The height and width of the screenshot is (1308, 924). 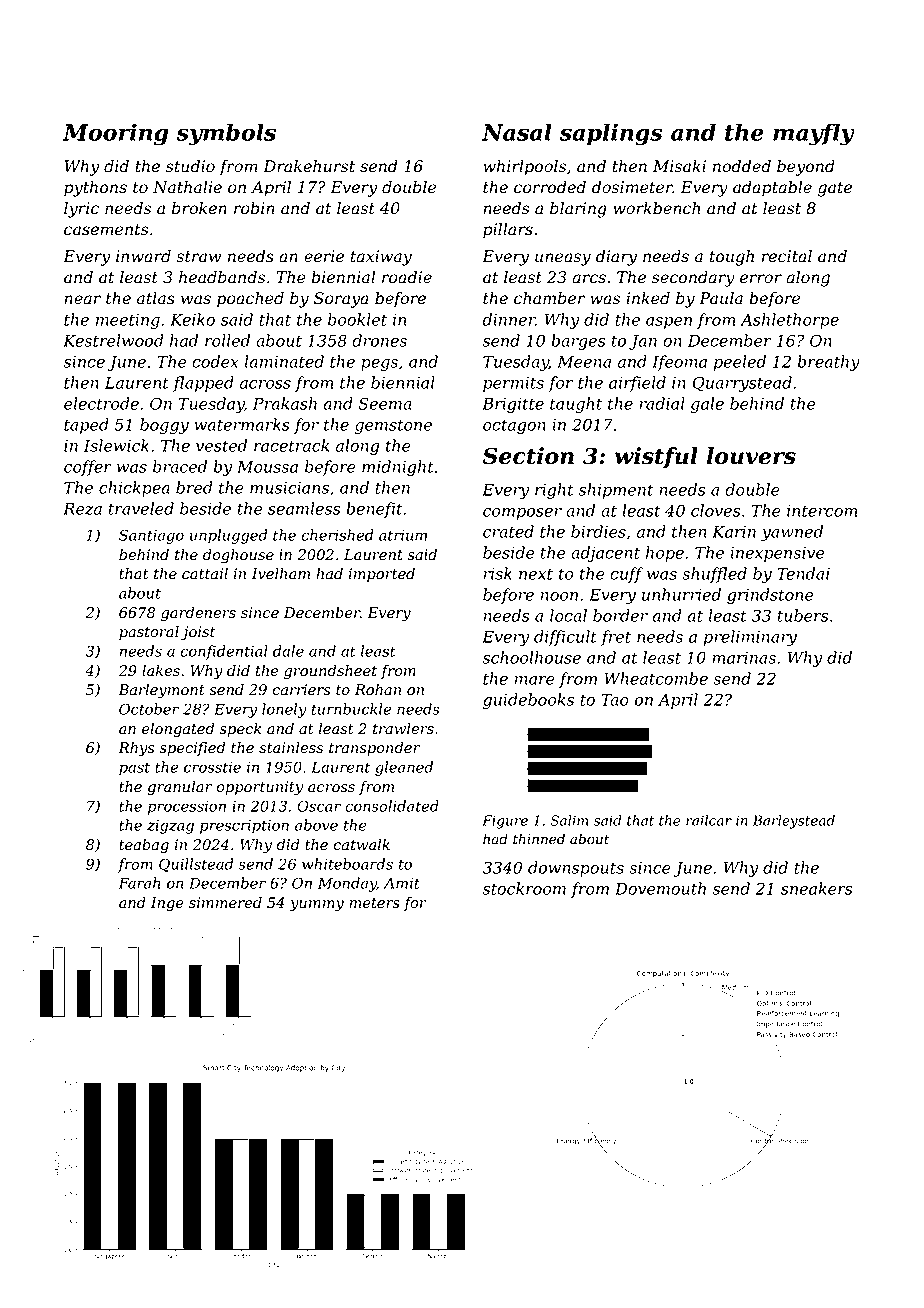 I want to click on Rohan, so click(x=378, y=690).
